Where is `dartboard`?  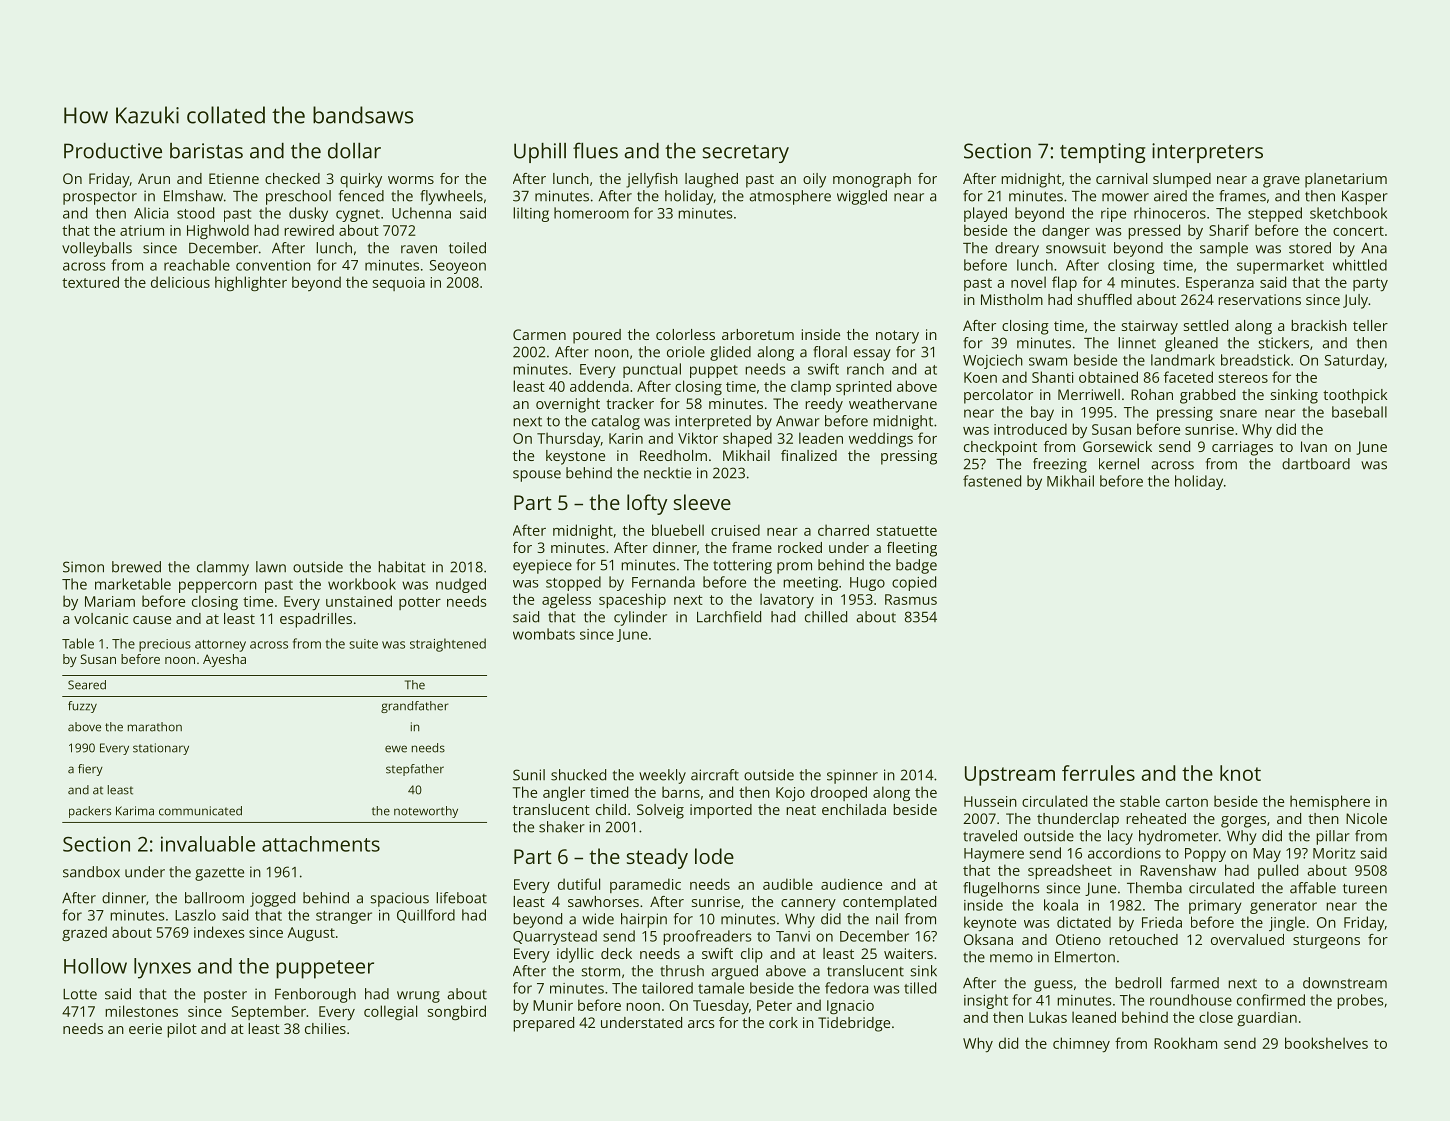
dartboard is located at coordinates (1316, 464).
